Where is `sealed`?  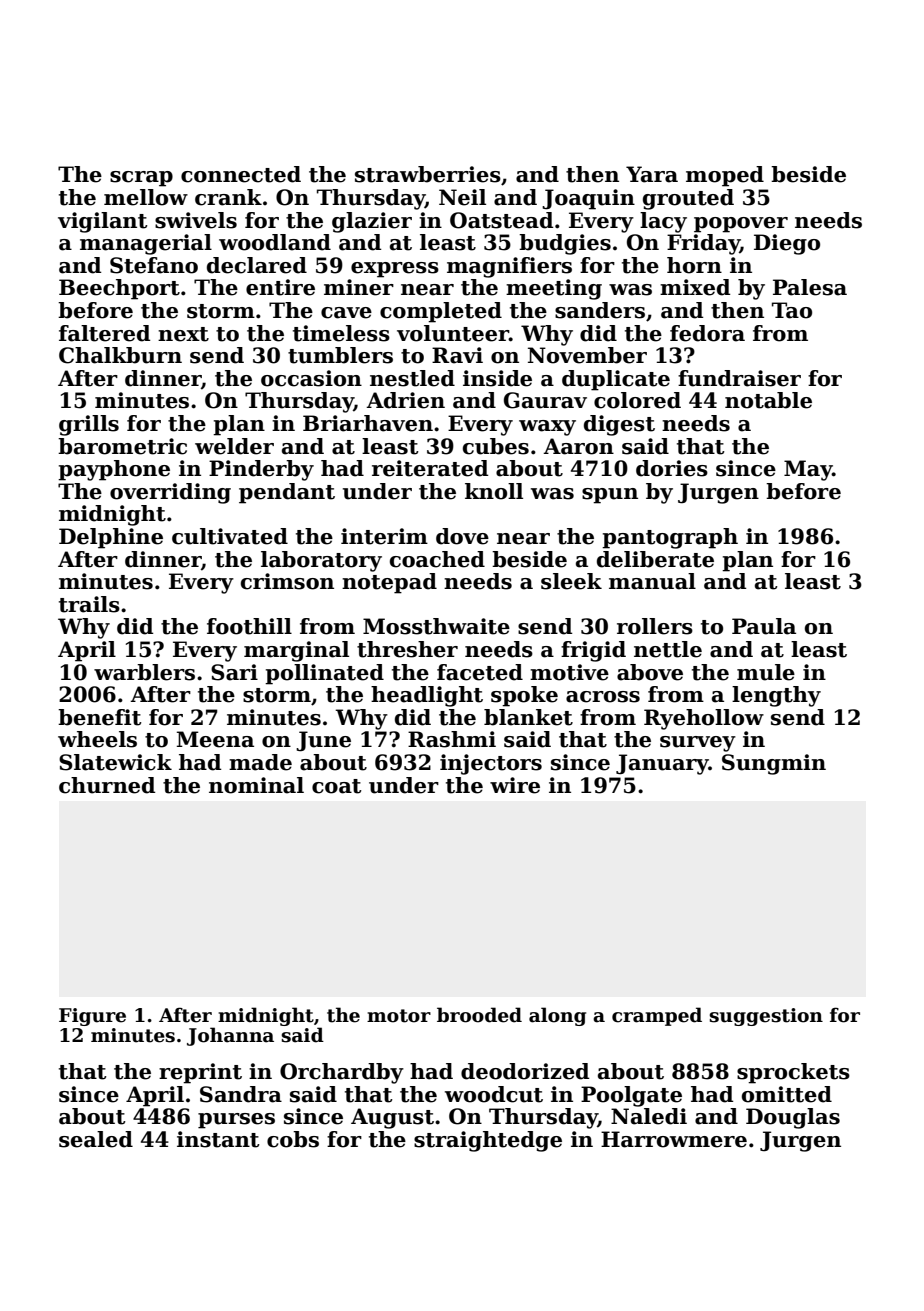
sealed is located at coordinates (96, 1139).
